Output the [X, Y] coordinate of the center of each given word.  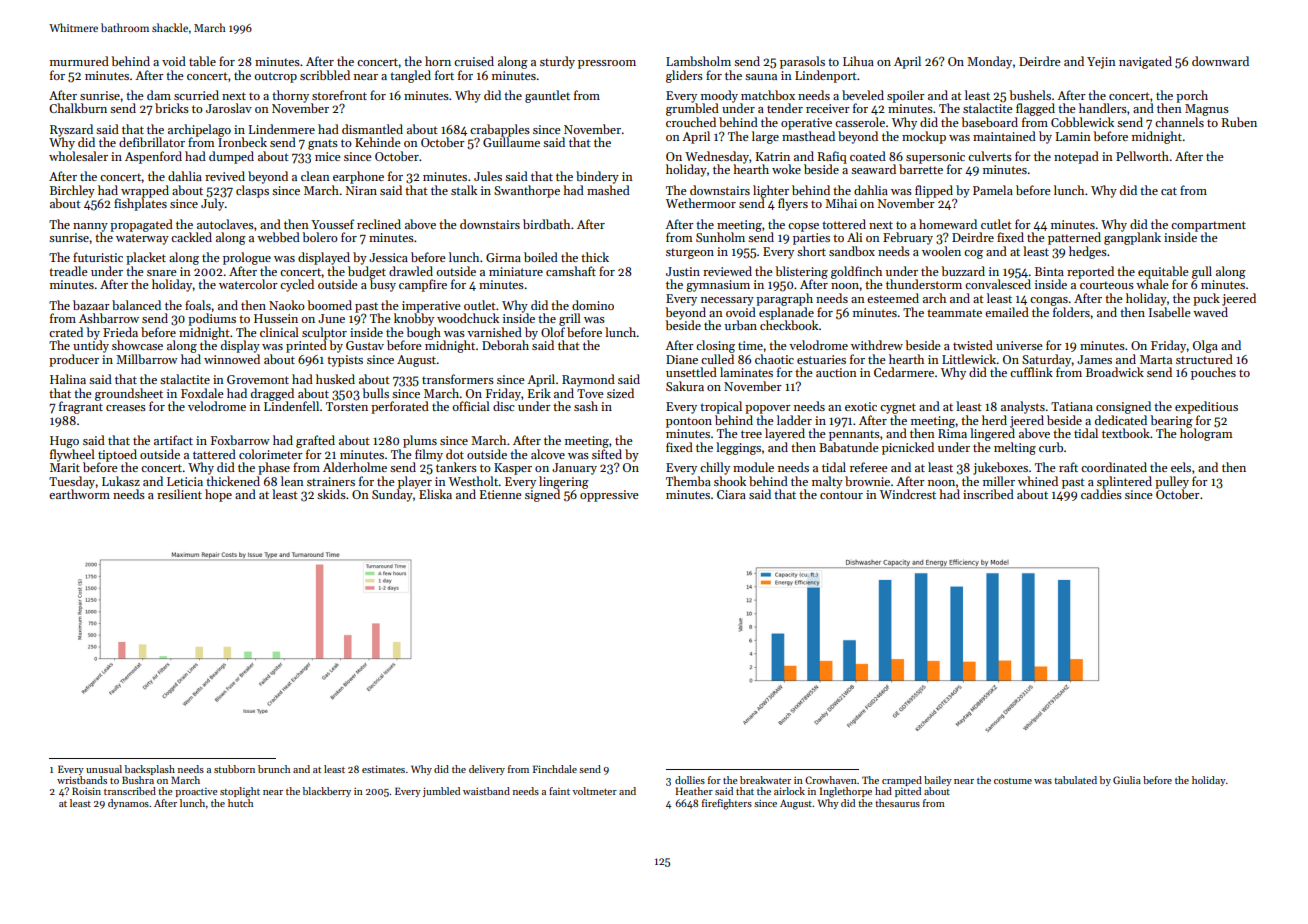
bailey [938, 781]
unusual [104, 769]
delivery [487, 770]
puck [1206, 299]
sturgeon [690, 253]
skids [331, 494]
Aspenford [153, 157]
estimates [383, 769]
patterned [1074, 238]
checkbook [789, 325]
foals [198, 305]
